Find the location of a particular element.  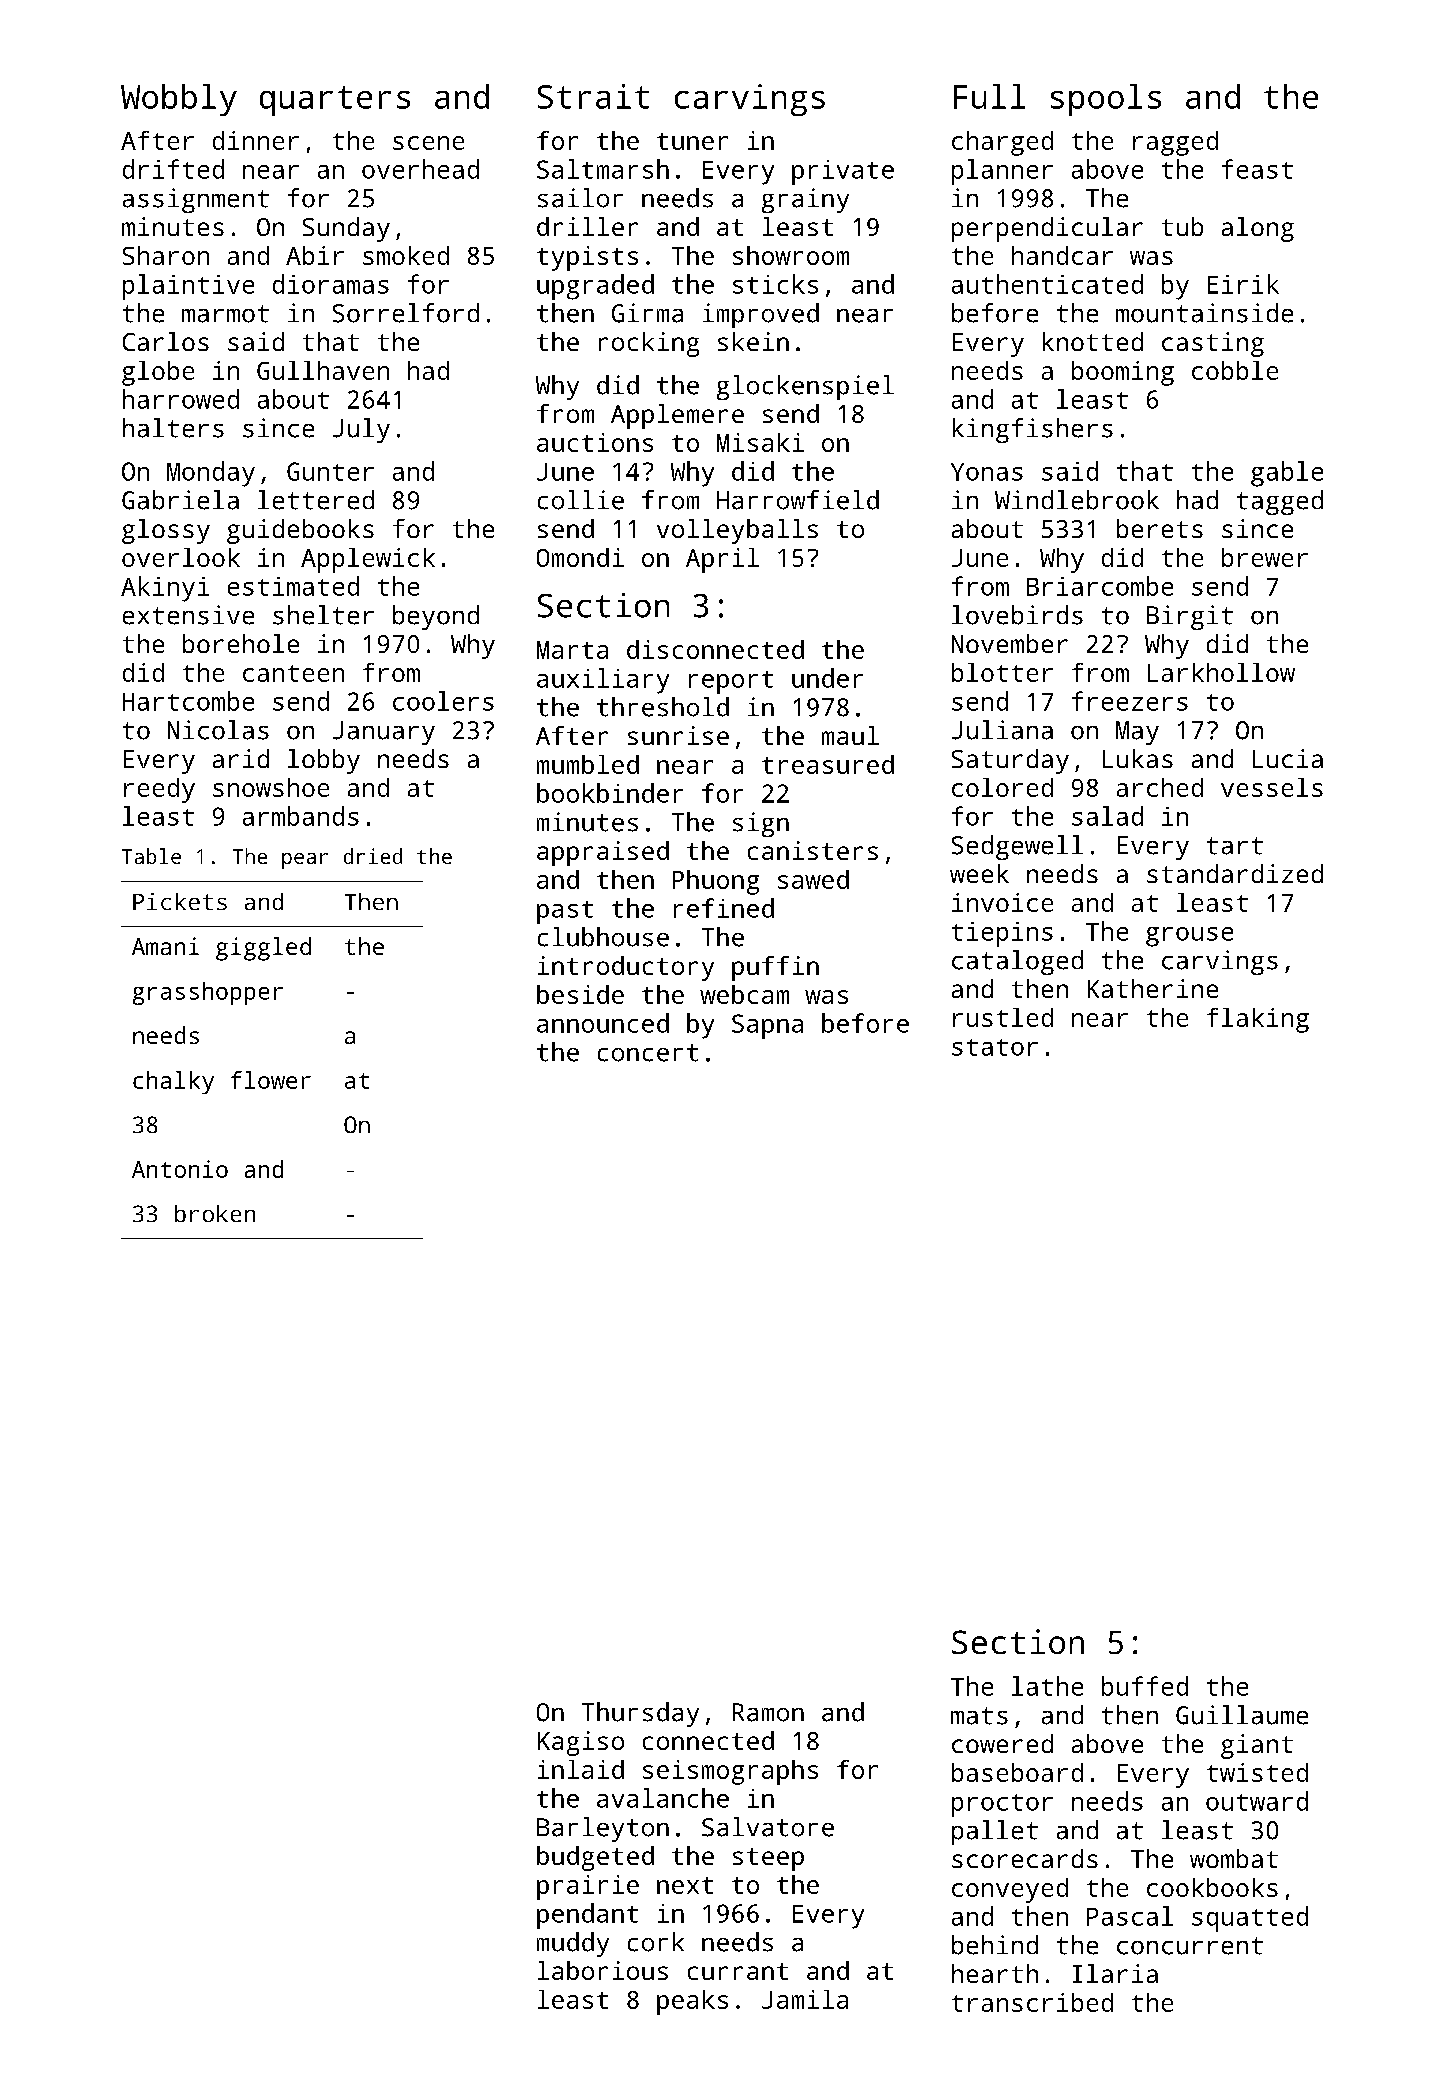

Strait is located at coordinates (593, 96).
